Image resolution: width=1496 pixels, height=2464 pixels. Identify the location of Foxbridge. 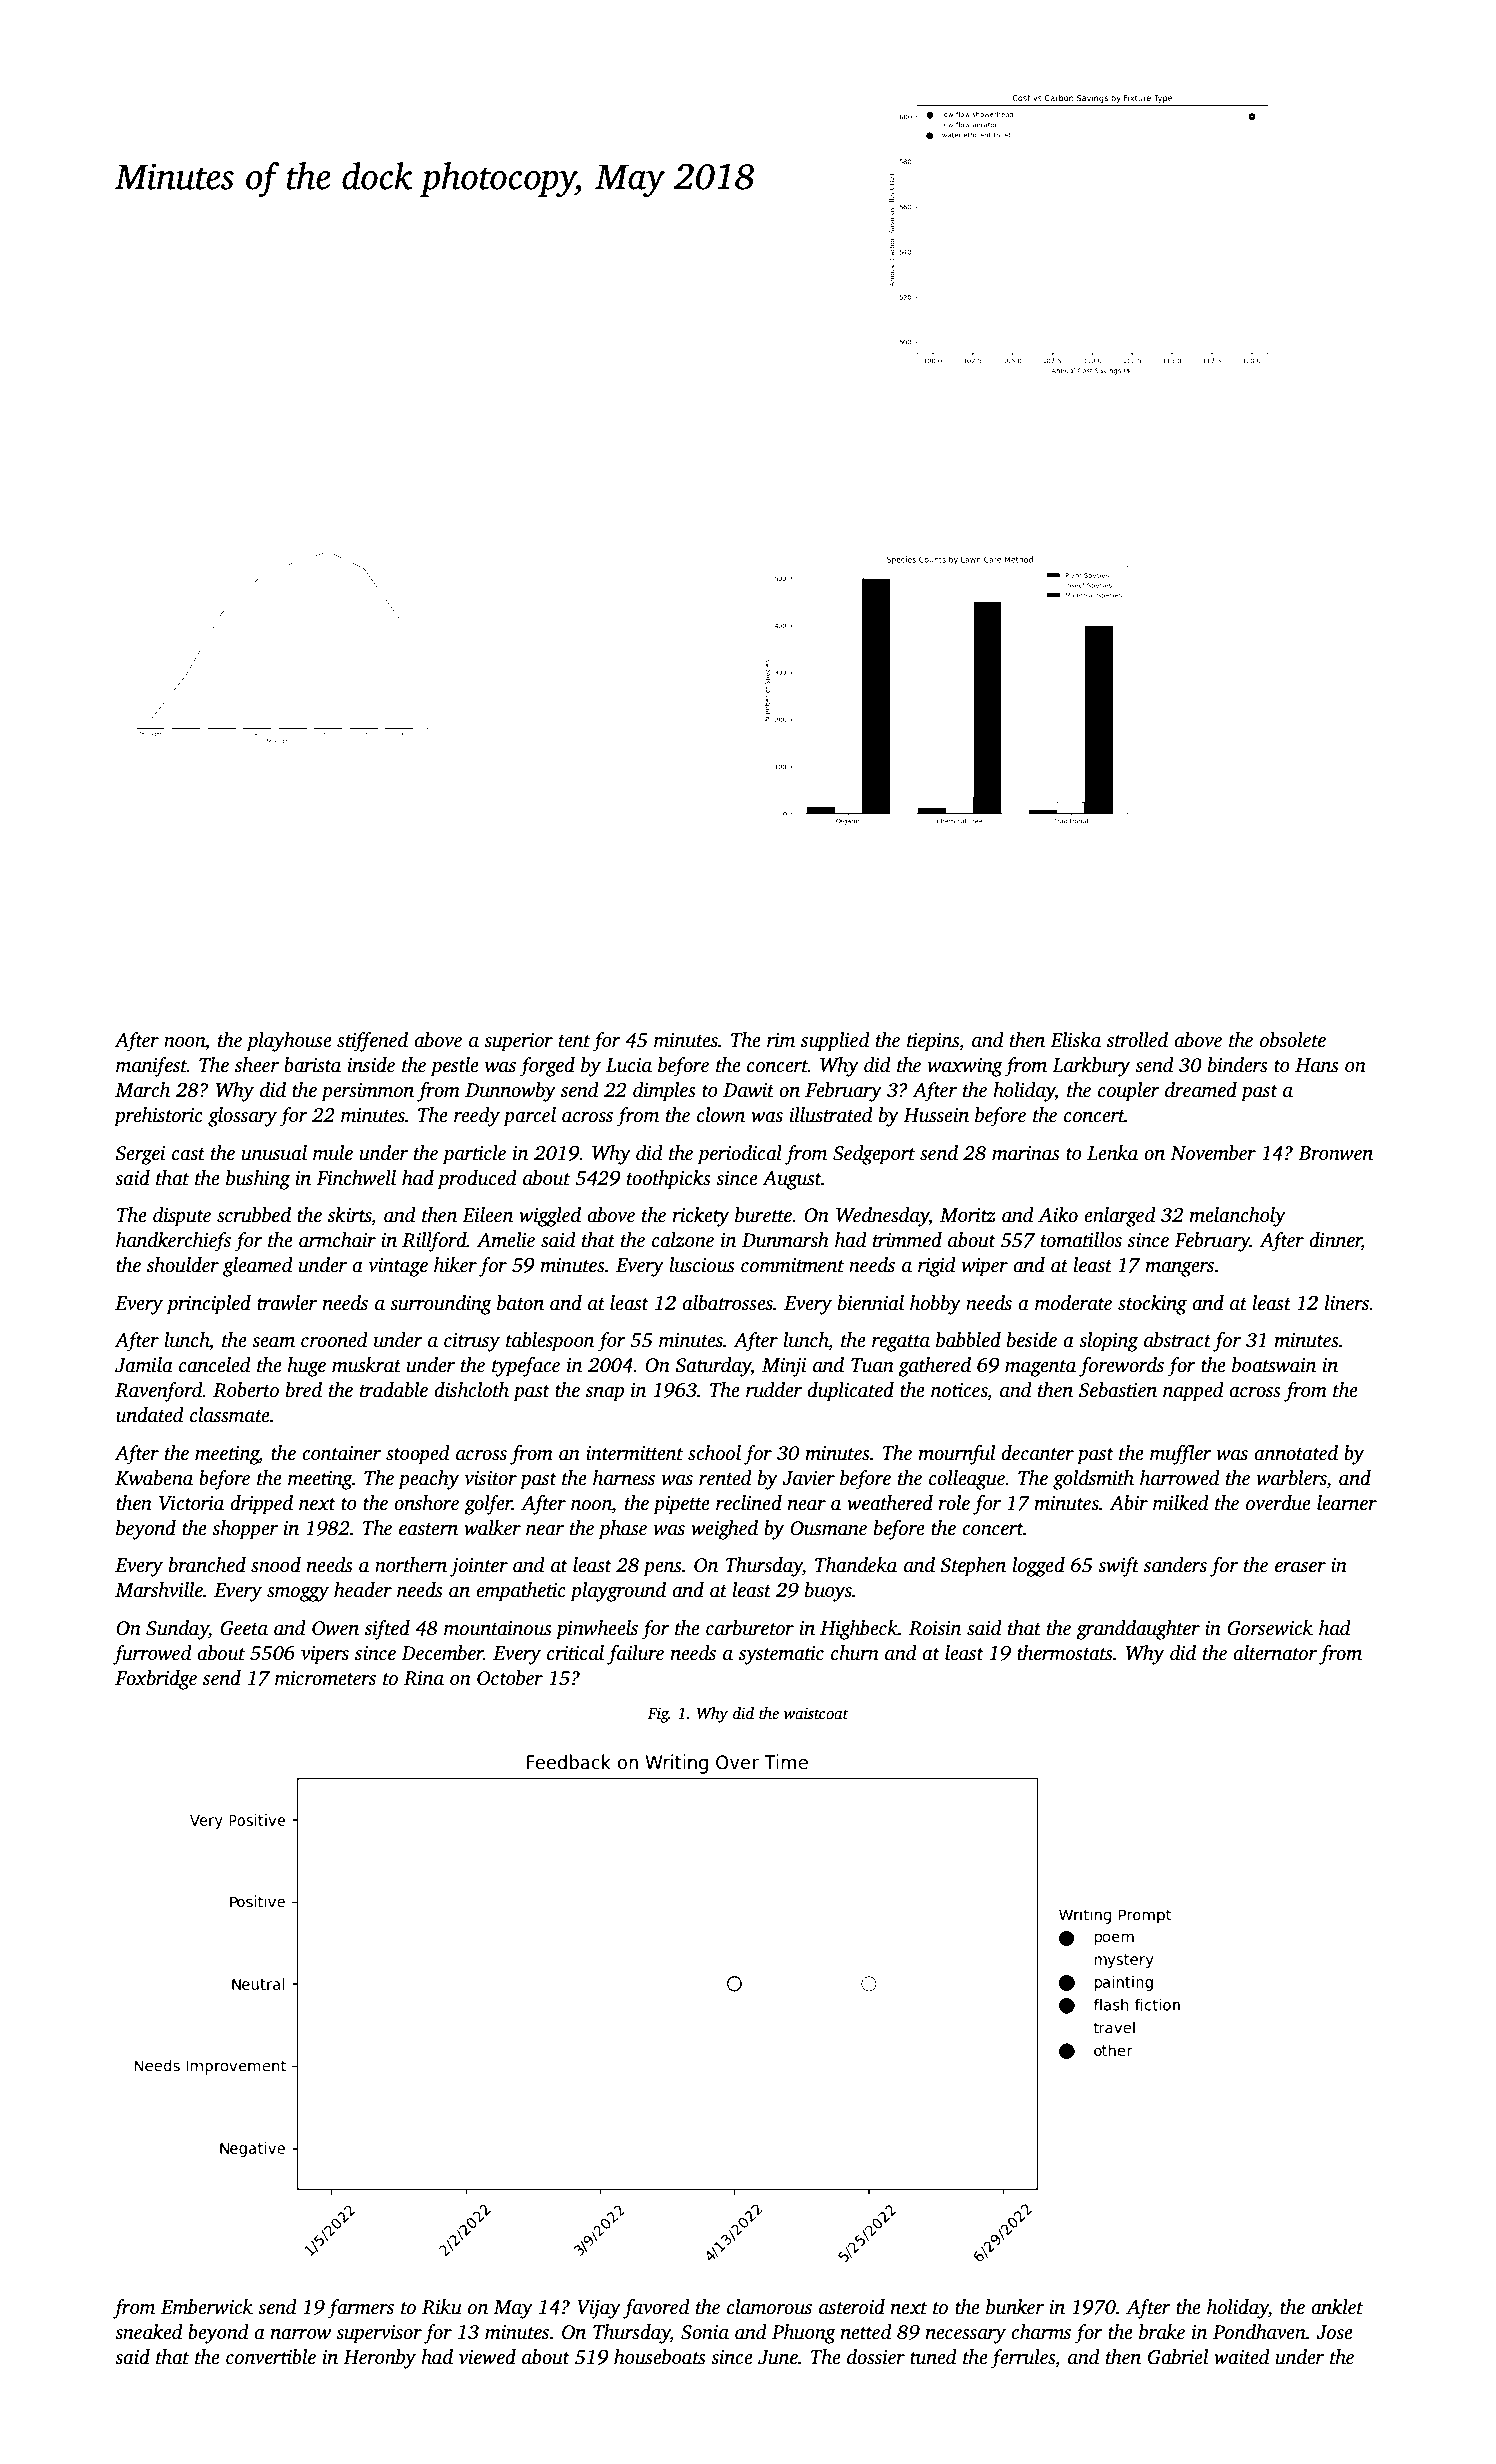
(156, 1680).
